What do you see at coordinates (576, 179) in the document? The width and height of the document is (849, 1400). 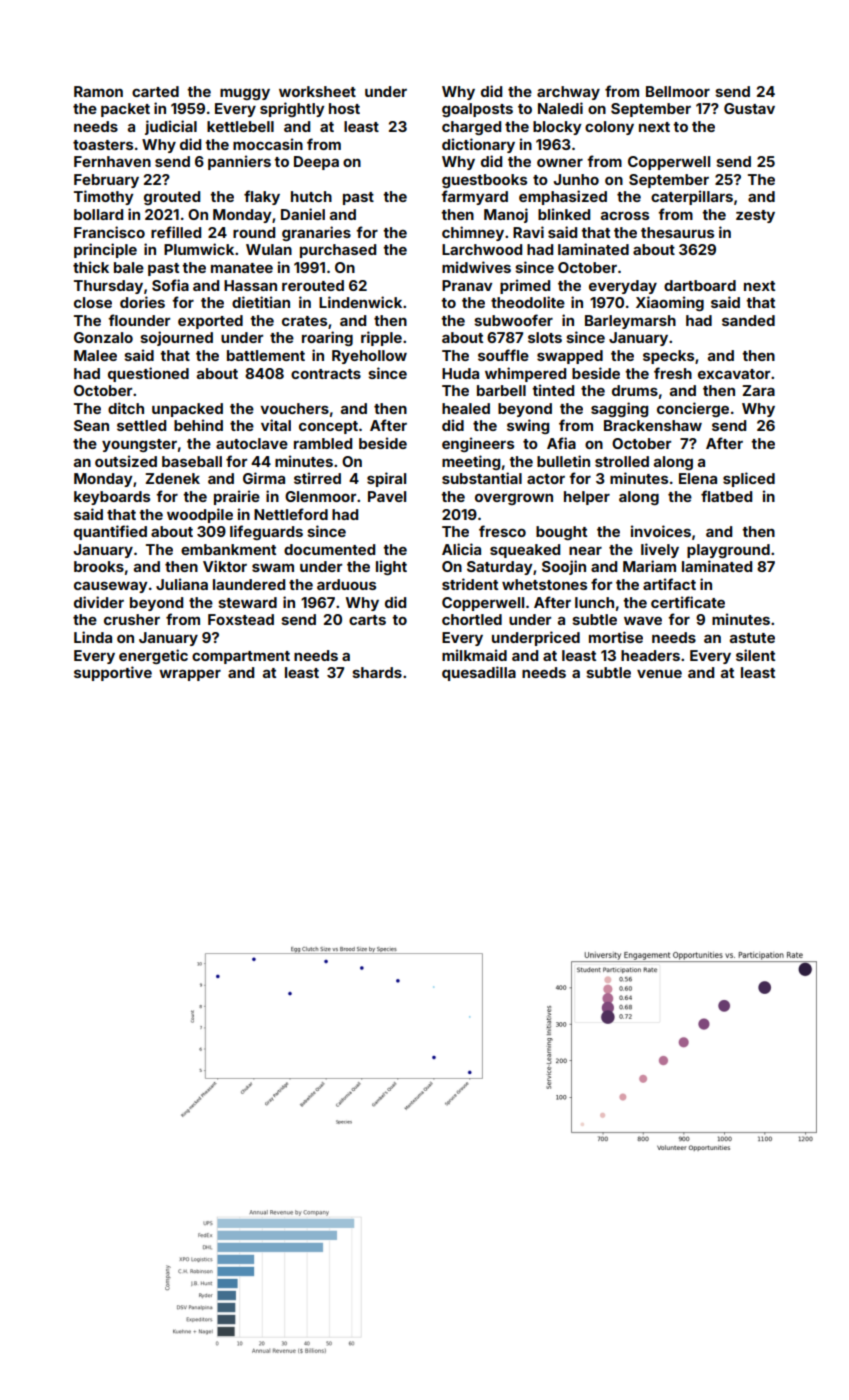 I see `Junho` at bounding box center [576, 179].
